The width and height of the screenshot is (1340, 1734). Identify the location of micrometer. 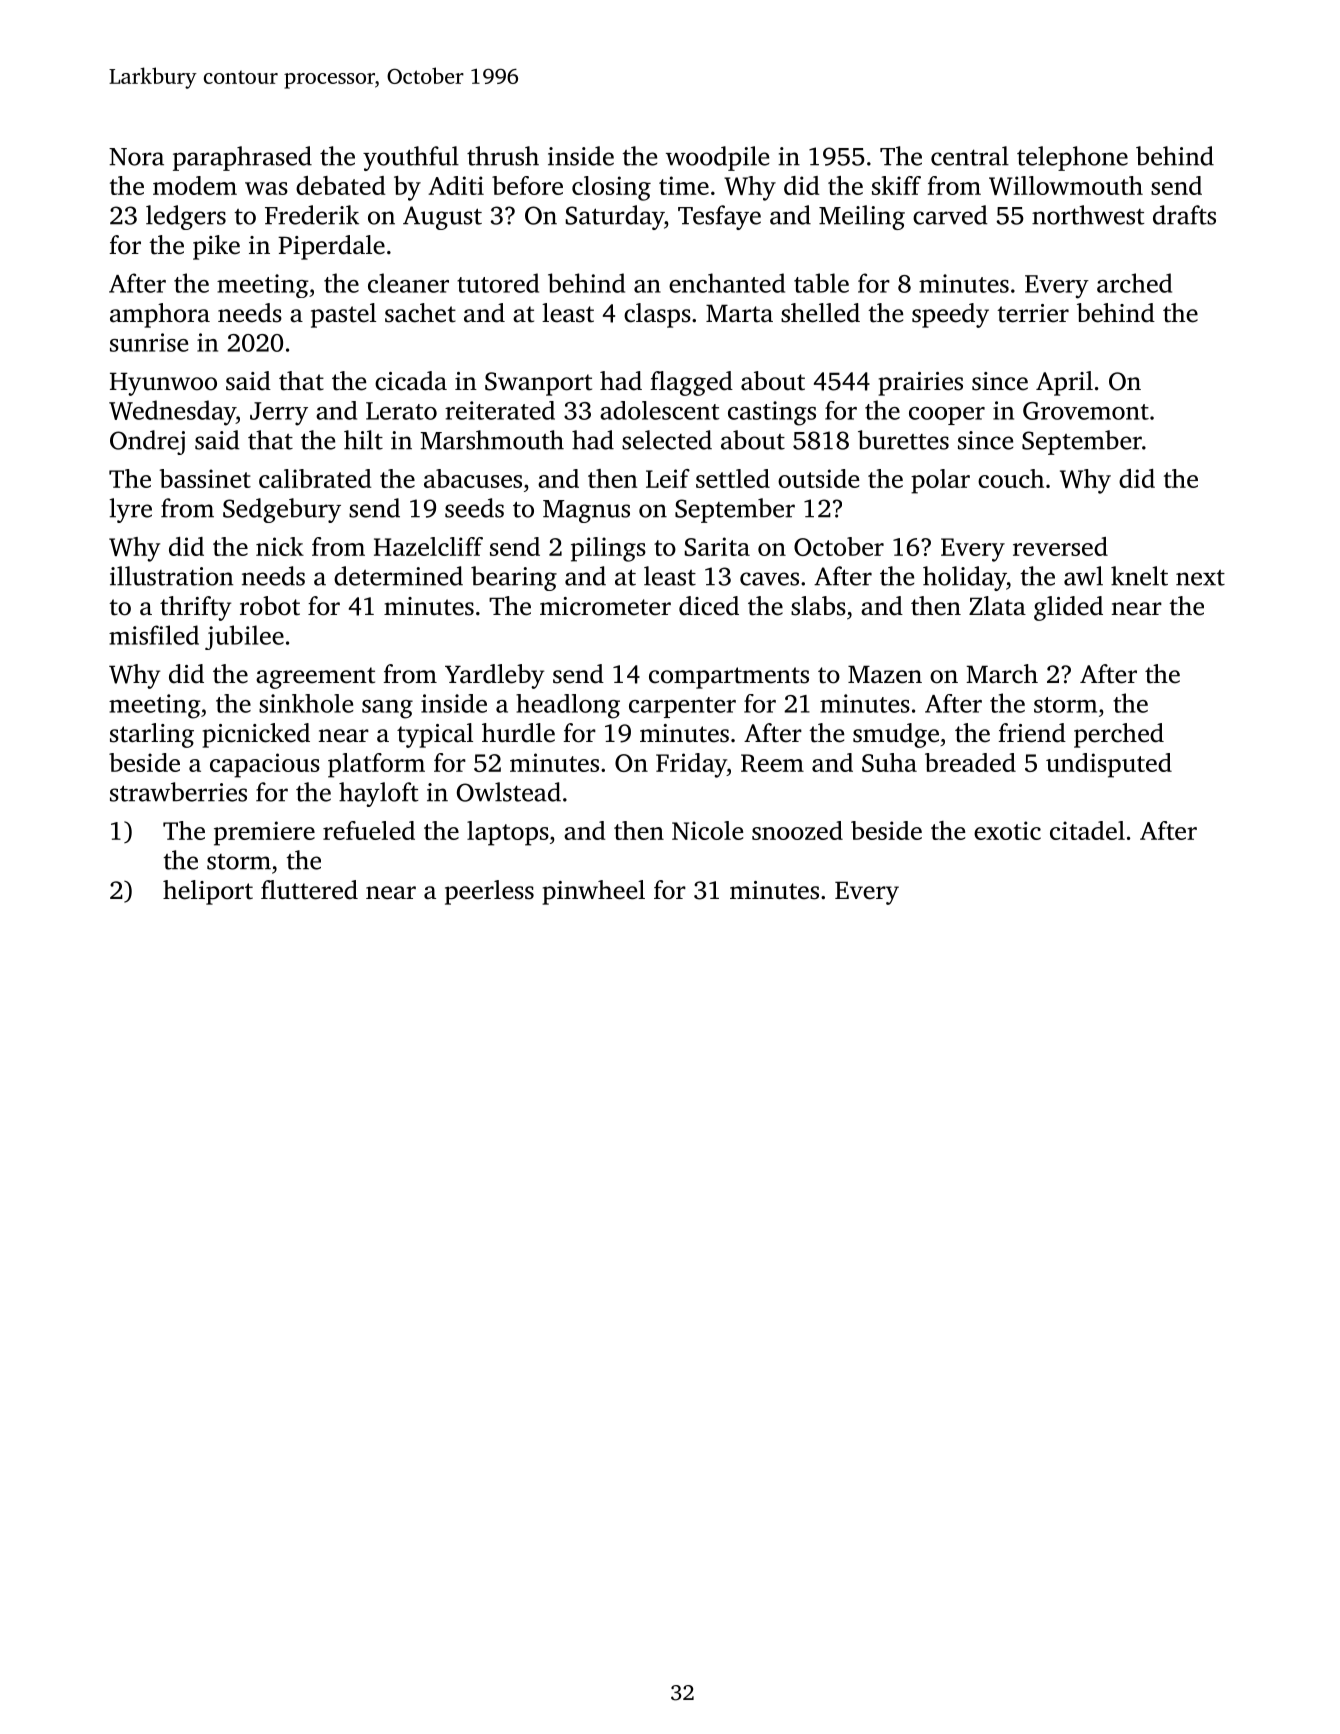
(605, 606).
